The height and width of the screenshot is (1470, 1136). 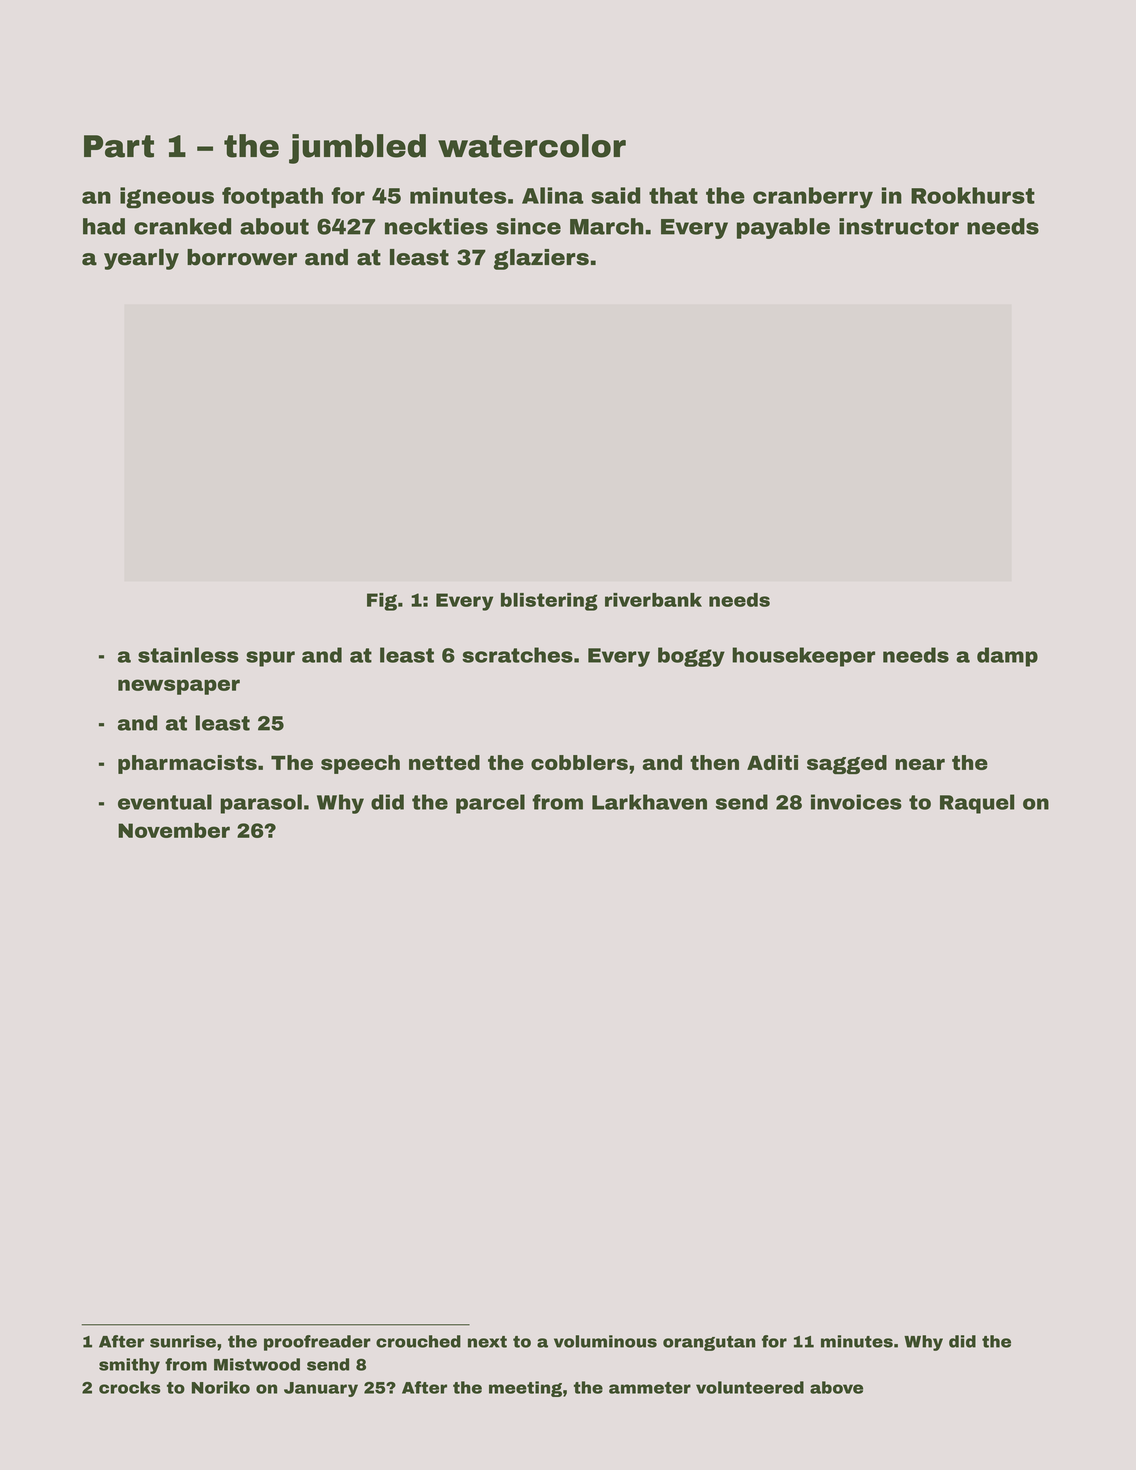 I want to click on spur, so click(x=270, y=659).
